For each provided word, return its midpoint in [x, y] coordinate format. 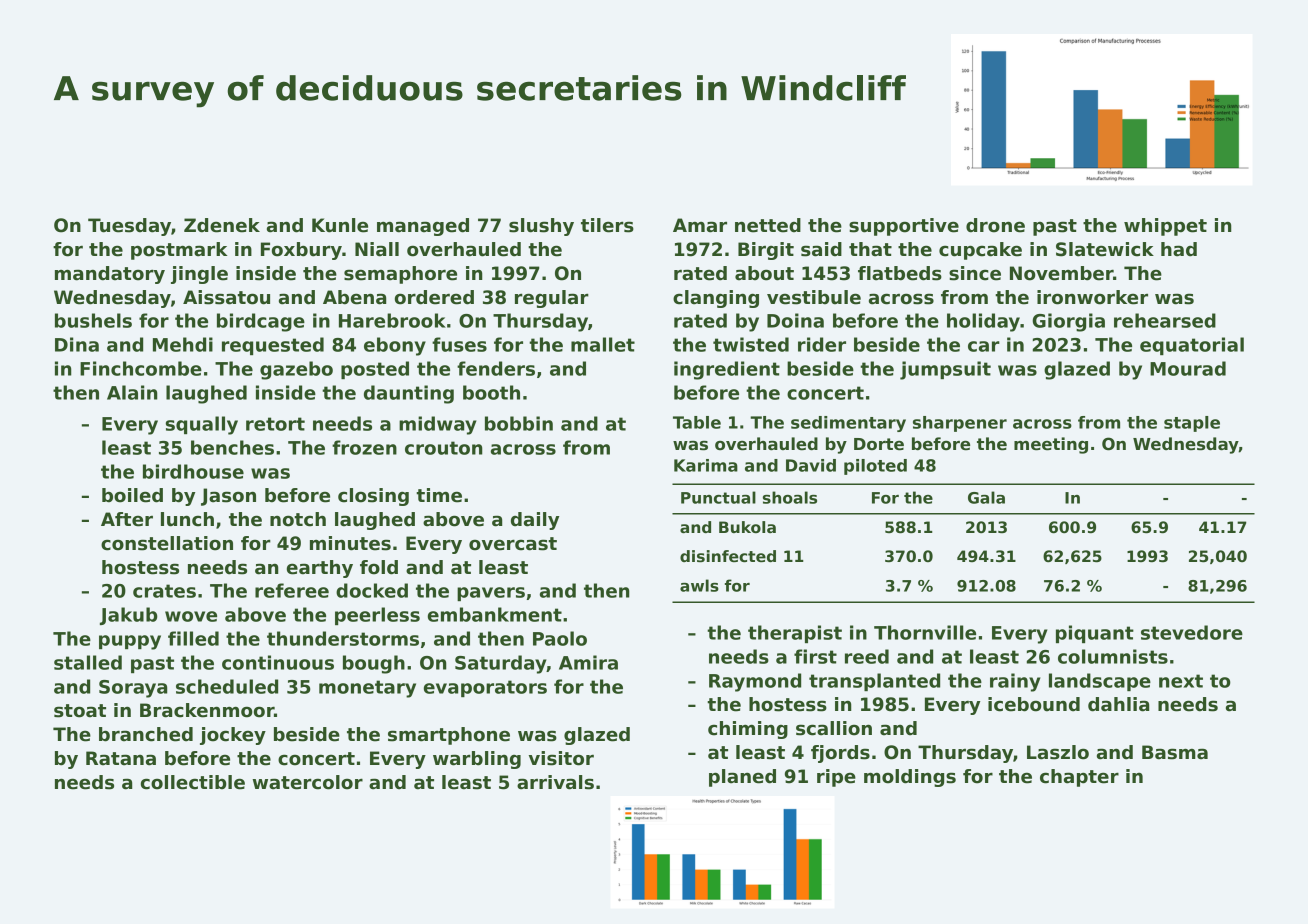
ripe [836, 778]
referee [292, 590]
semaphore [400, 275]
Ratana [121, 758]
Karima [706, 465]
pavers [491, 594]
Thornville [925, 632]
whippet [1165, 227]
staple [1192, 424]
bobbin [519, 423]
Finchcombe [141, 368]
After [127, 519]
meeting [1051, 445]
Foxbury [301, 251]
